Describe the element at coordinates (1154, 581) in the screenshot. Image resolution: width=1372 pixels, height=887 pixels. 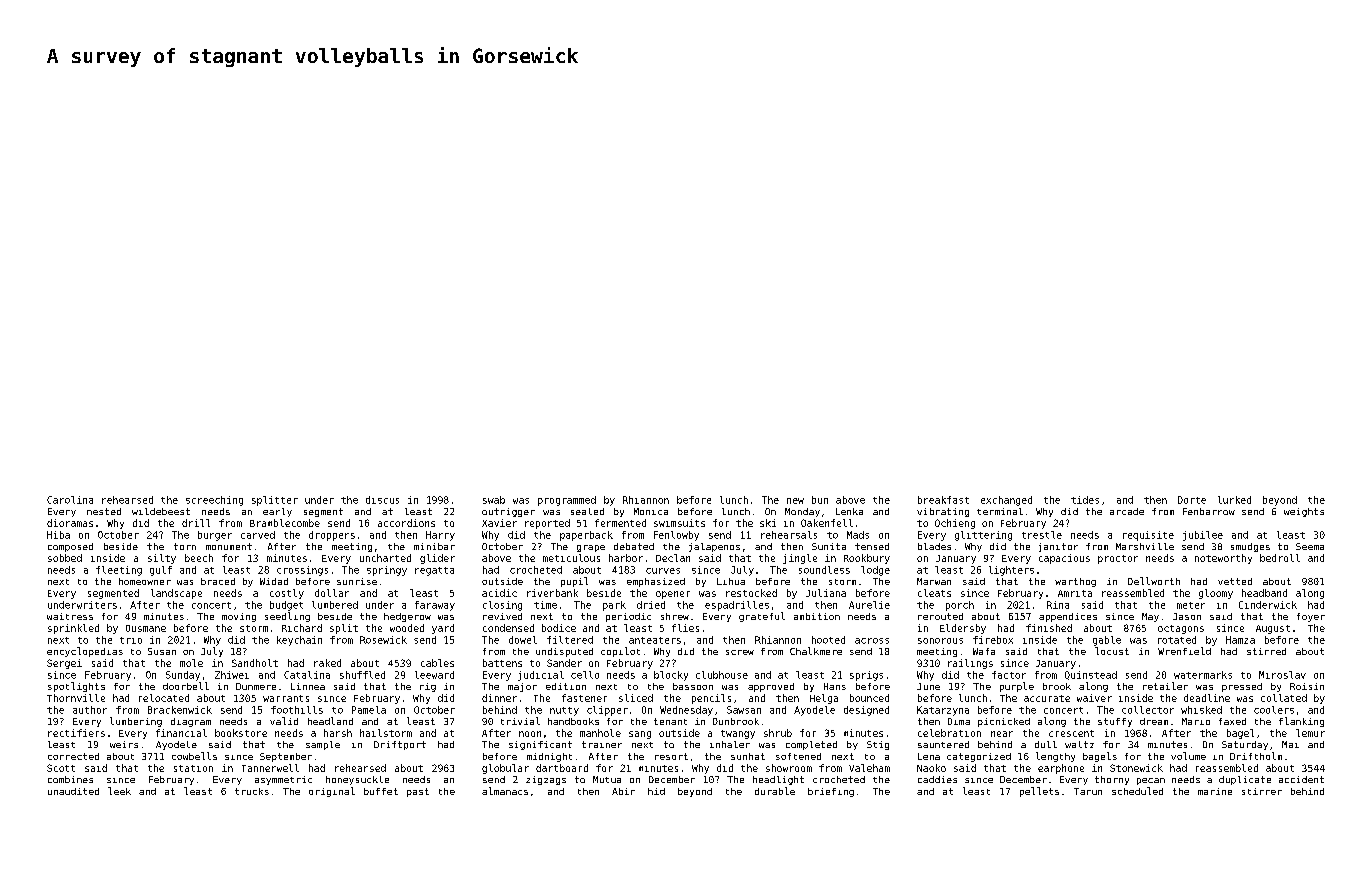
I see `Dellworth` at that location.
